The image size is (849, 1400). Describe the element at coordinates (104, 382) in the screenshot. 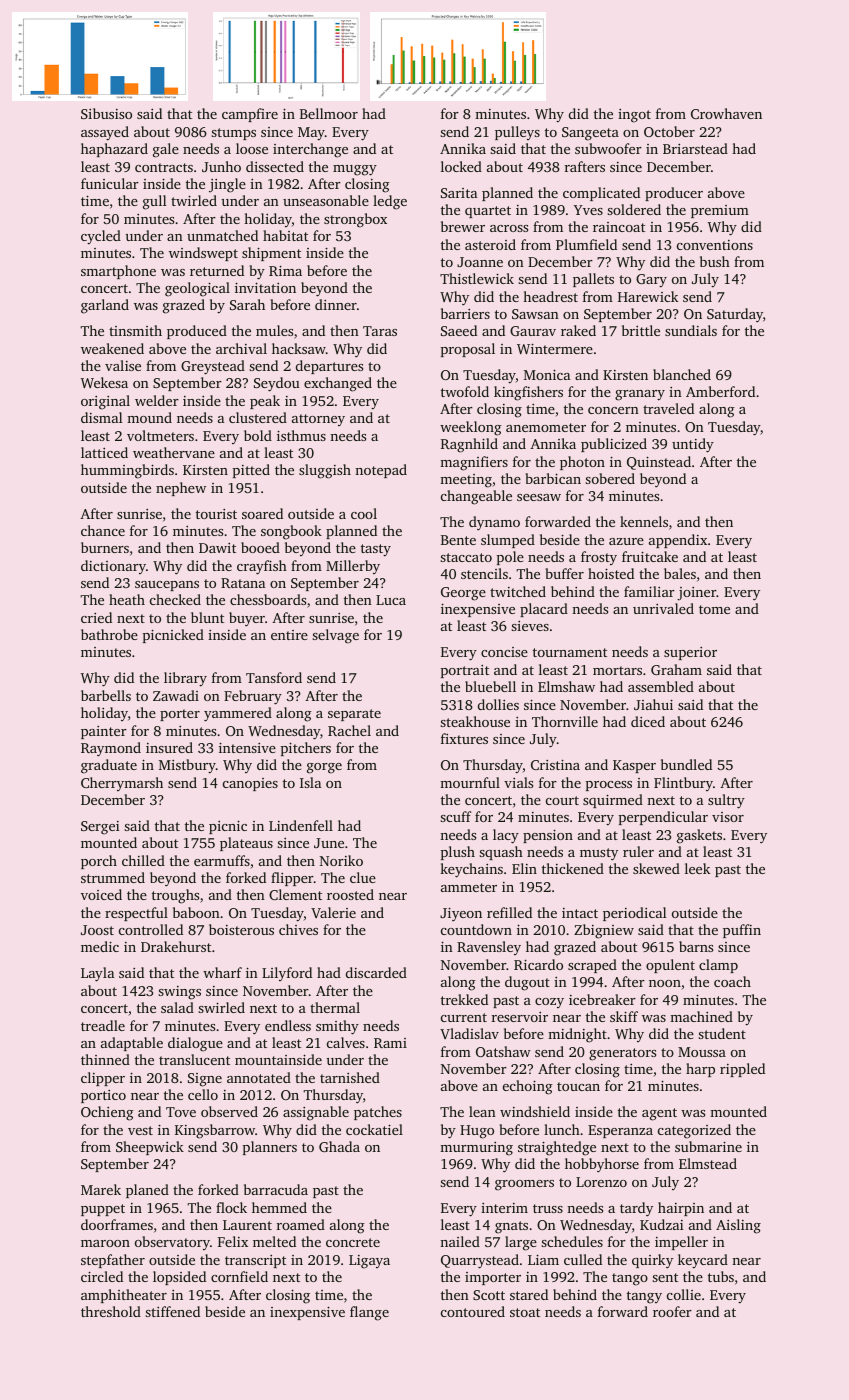

I see `Wekesa` at that location.
